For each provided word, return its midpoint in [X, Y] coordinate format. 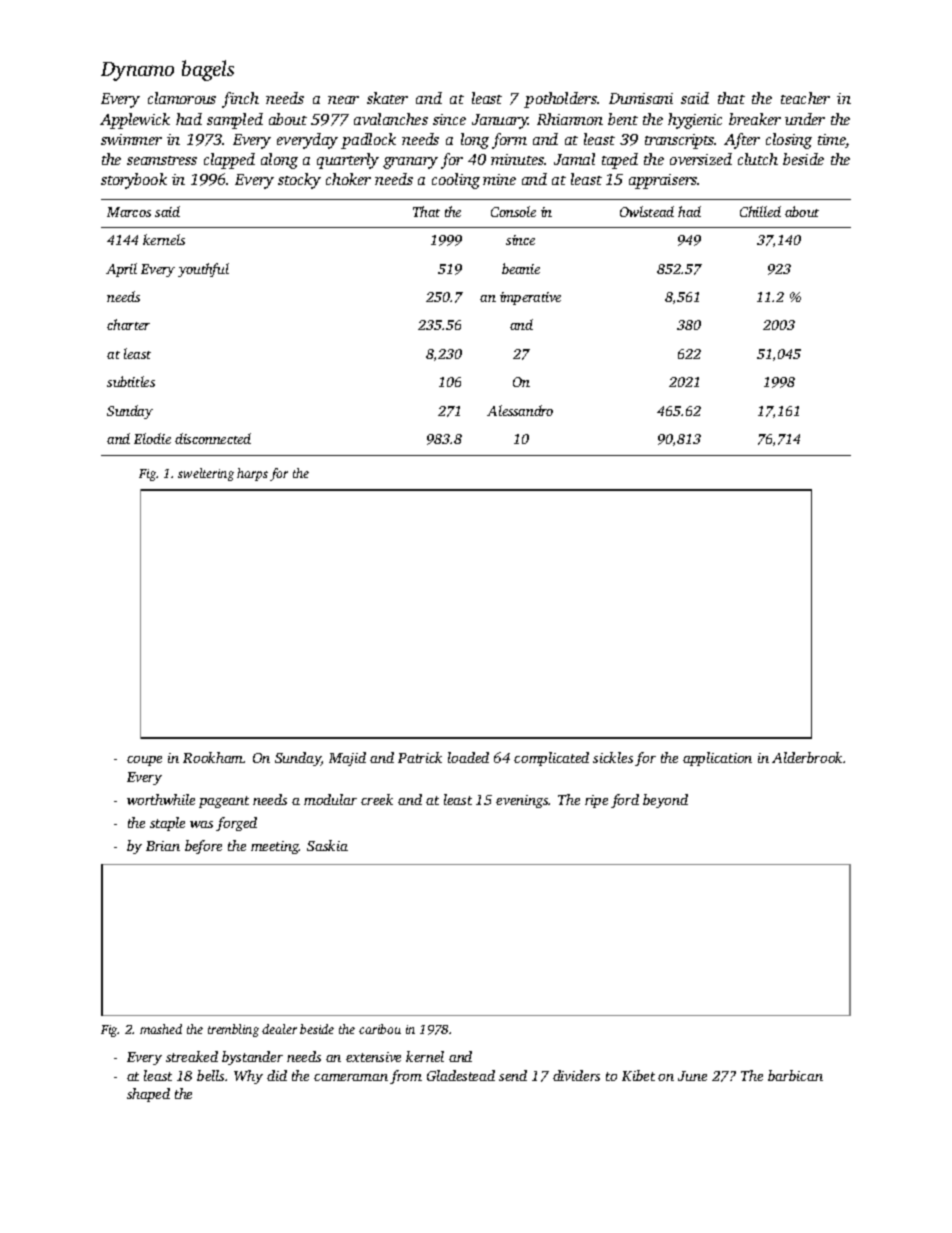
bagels [208, 70]
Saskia [327, 845]
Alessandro [520, 410]
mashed [161, 1029]
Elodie [152, 438]
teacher [805, 98]
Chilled [760, 211]
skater [387, 98]
